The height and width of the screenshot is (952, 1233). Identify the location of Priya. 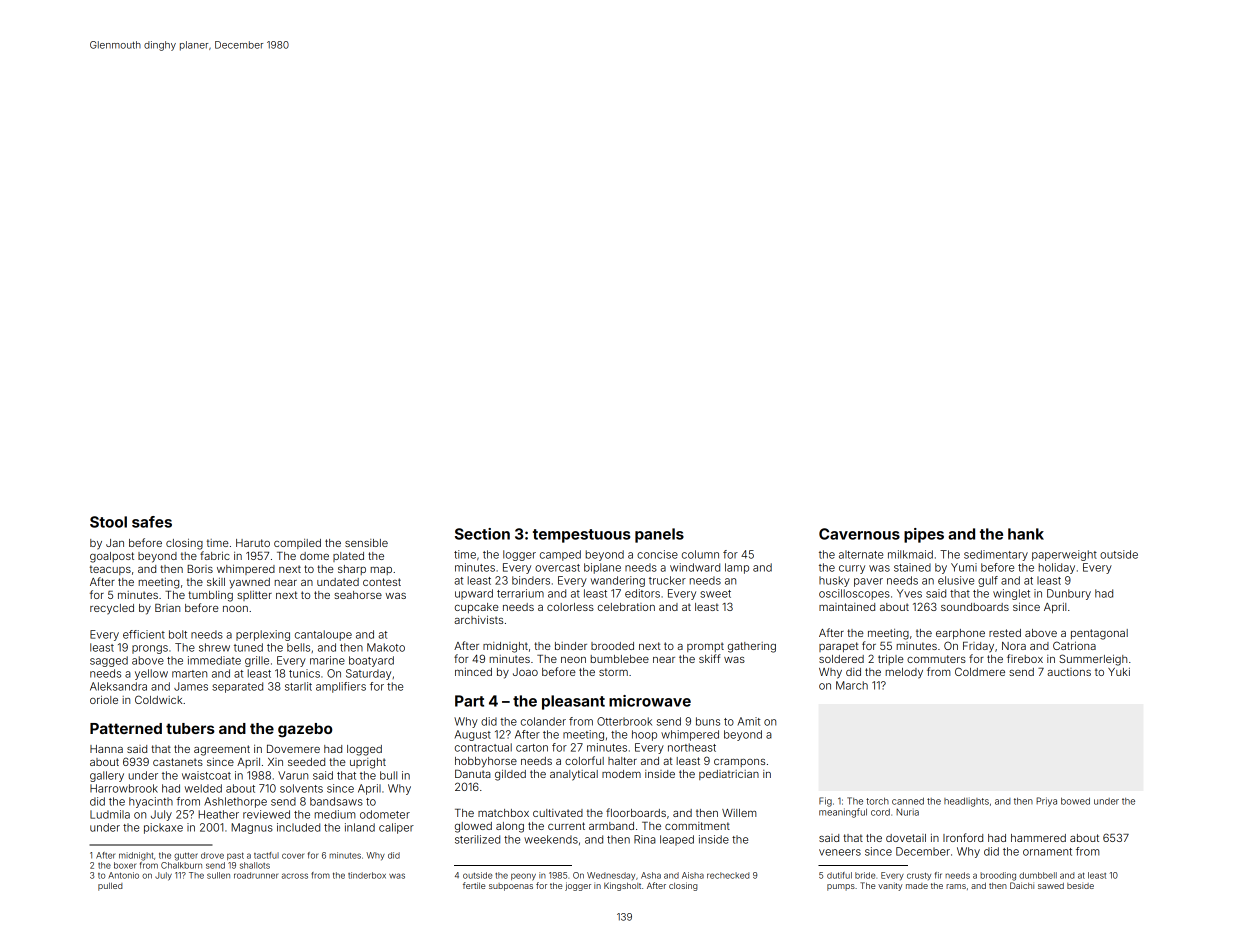
(1046, 802).
